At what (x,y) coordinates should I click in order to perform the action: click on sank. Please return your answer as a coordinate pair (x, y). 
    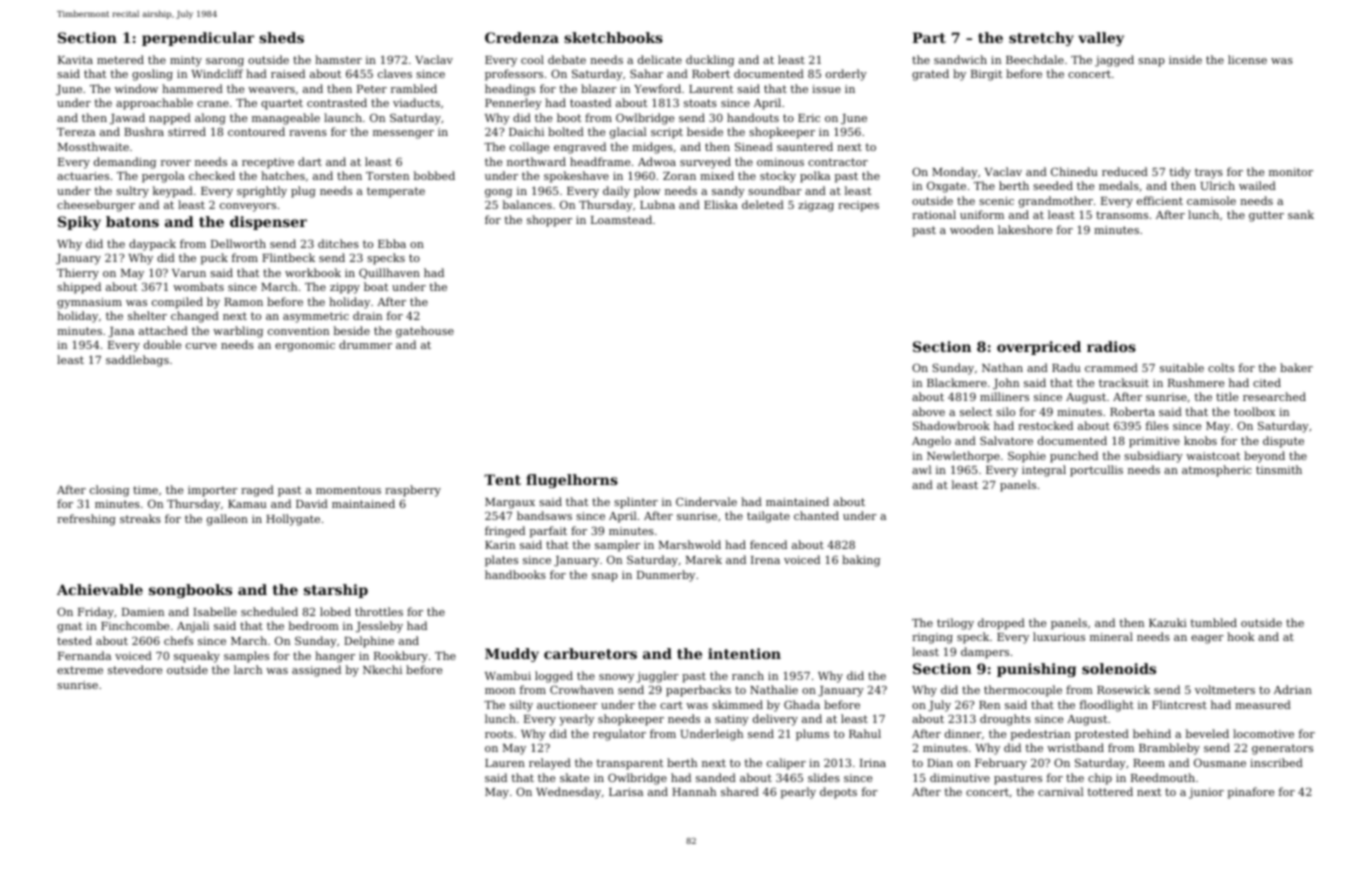
    Looking at the image, I should click on (1301, 214).
